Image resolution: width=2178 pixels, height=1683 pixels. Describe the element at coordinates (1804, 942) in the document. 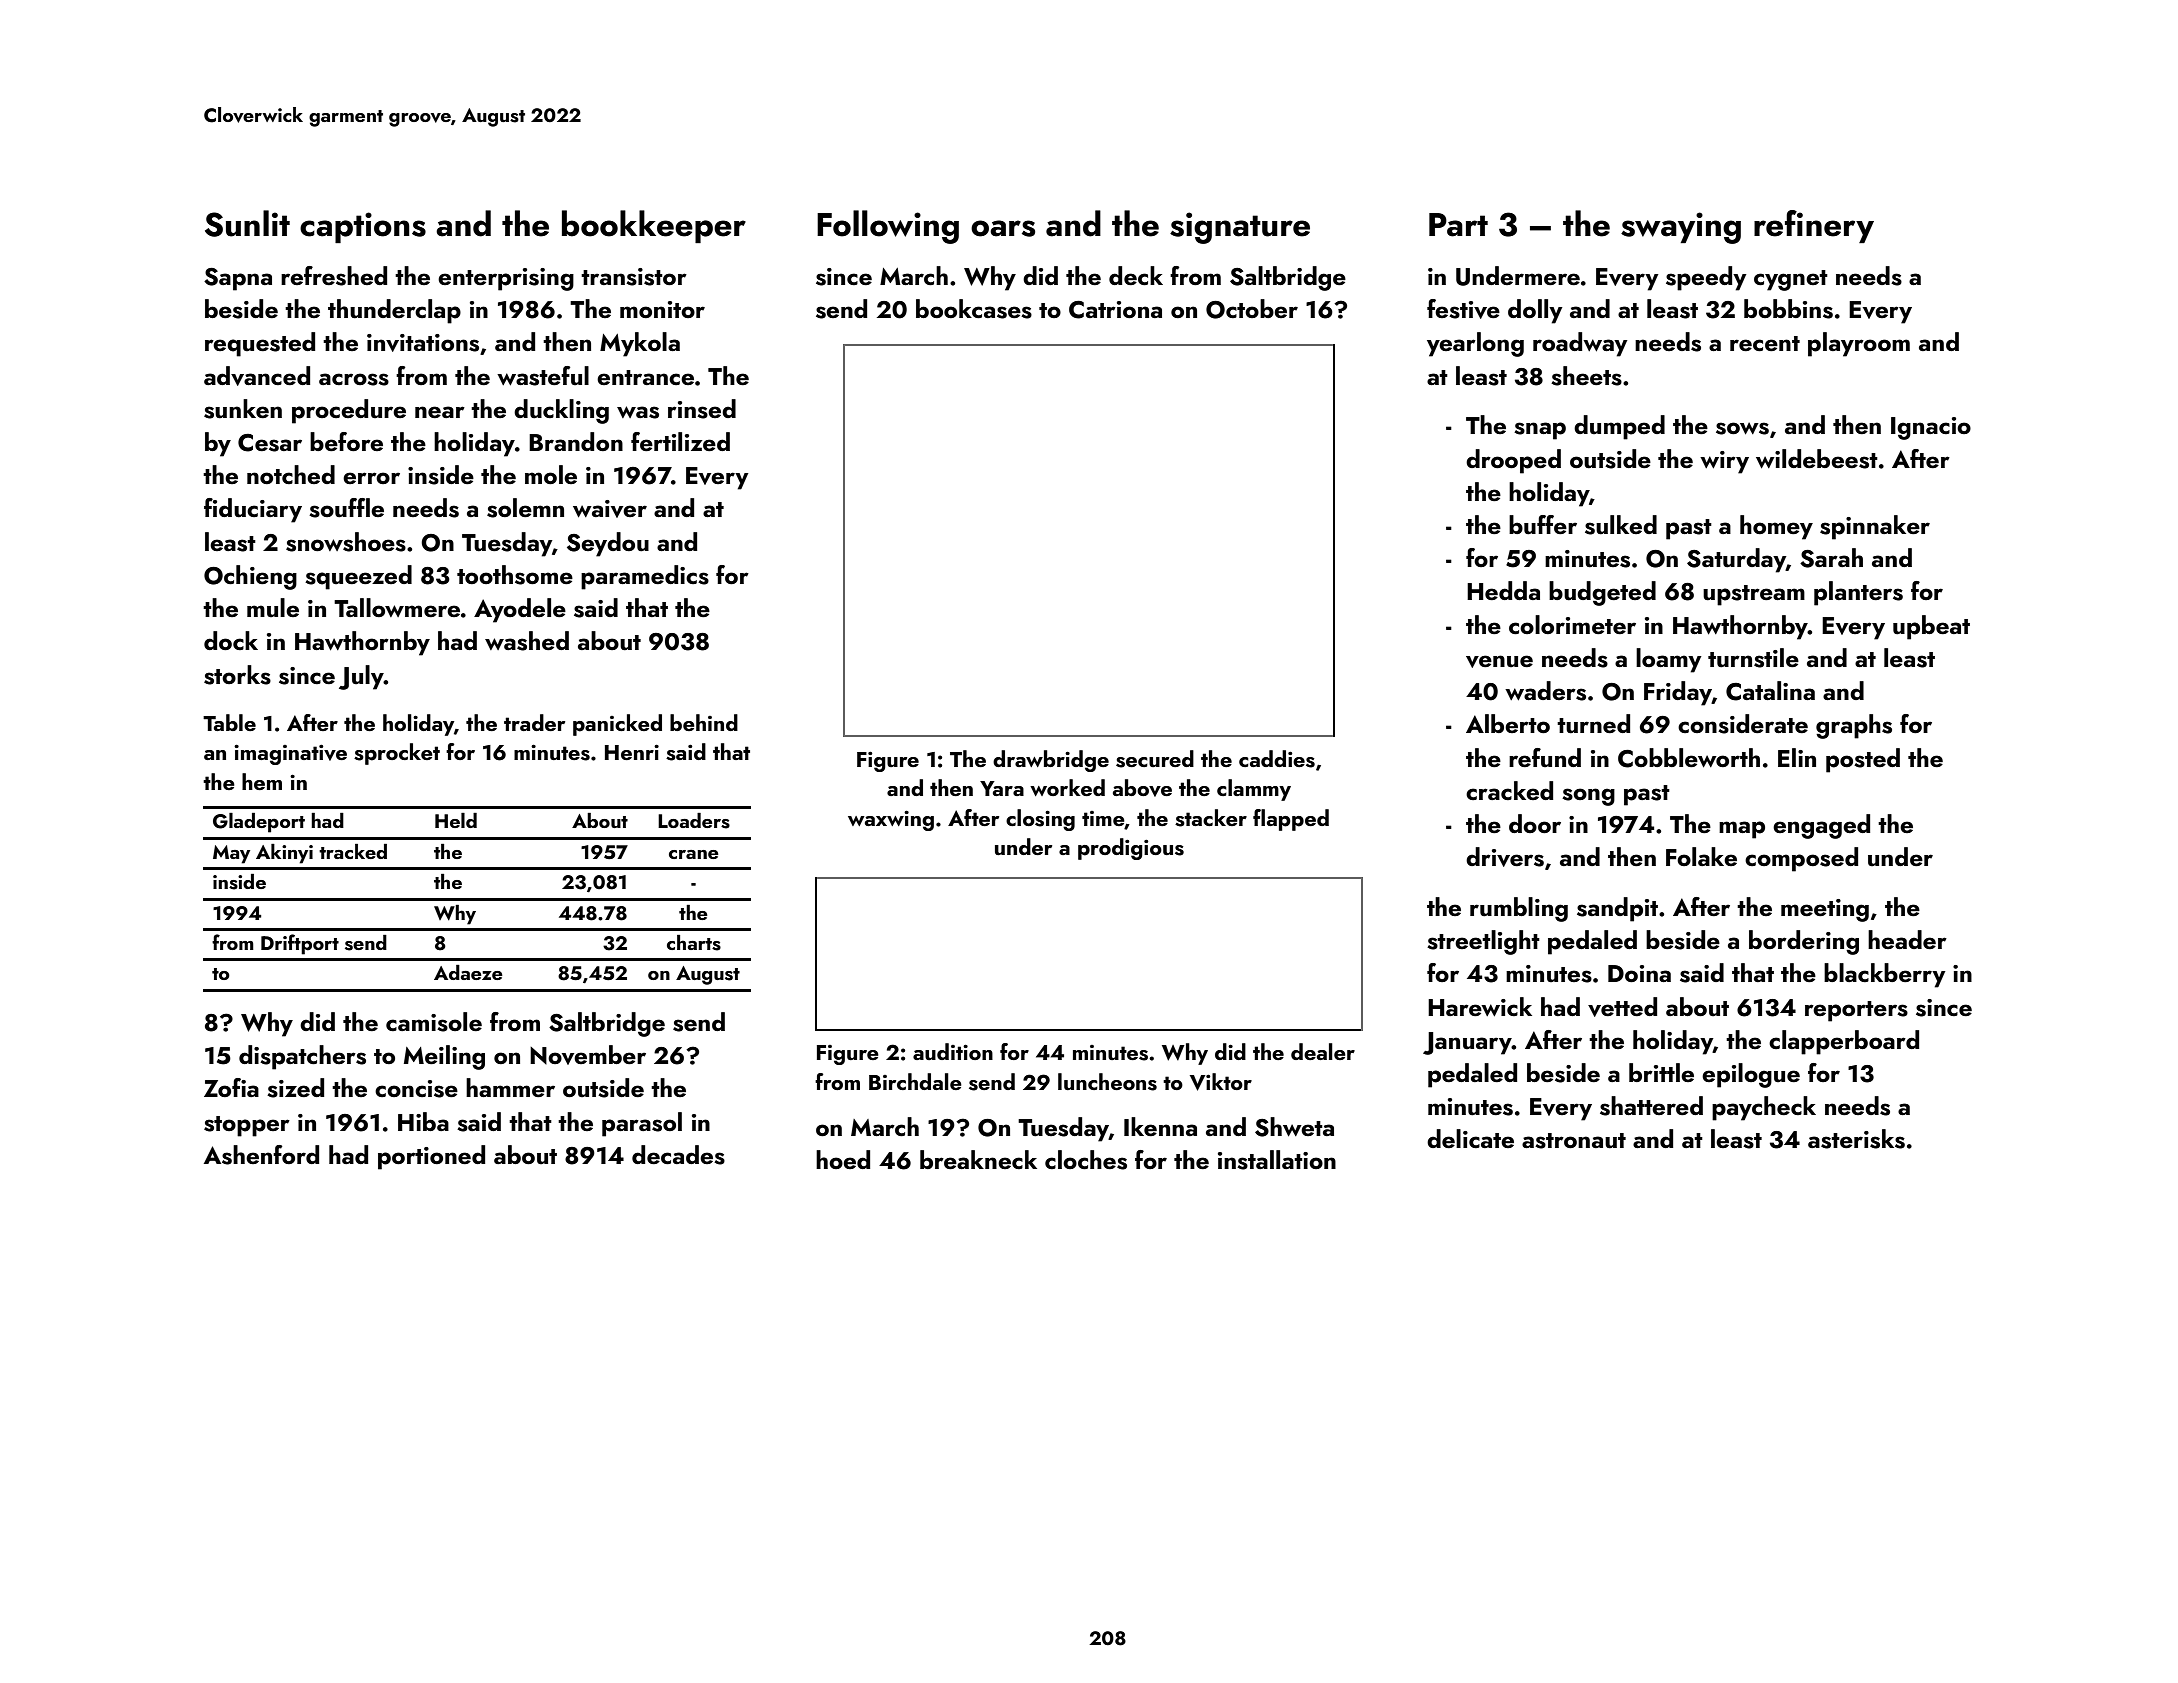

I see `bordering` at that location.
